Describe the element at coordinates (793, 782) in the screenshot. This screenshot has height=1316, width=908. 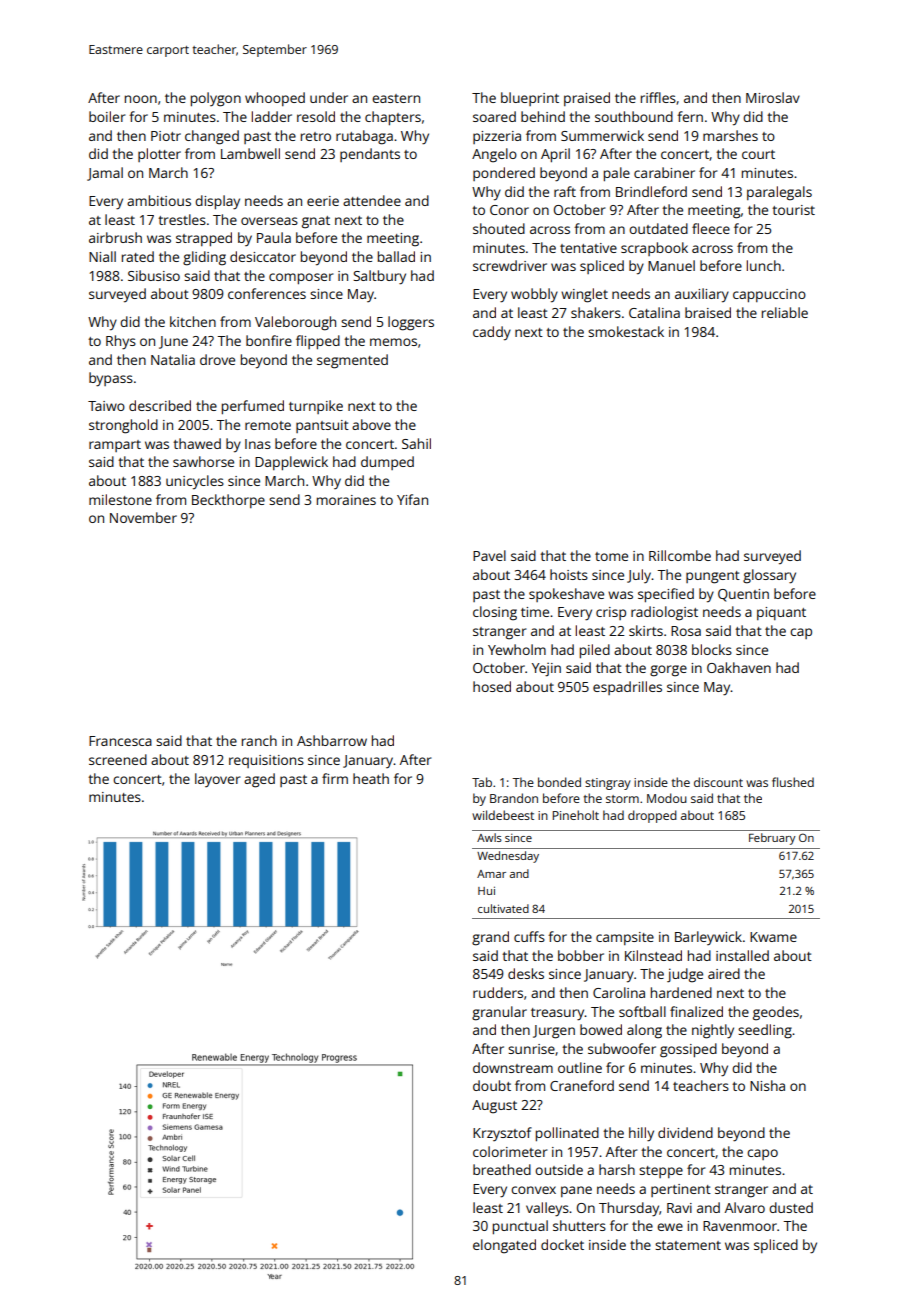
I see `flushed` at that location.
